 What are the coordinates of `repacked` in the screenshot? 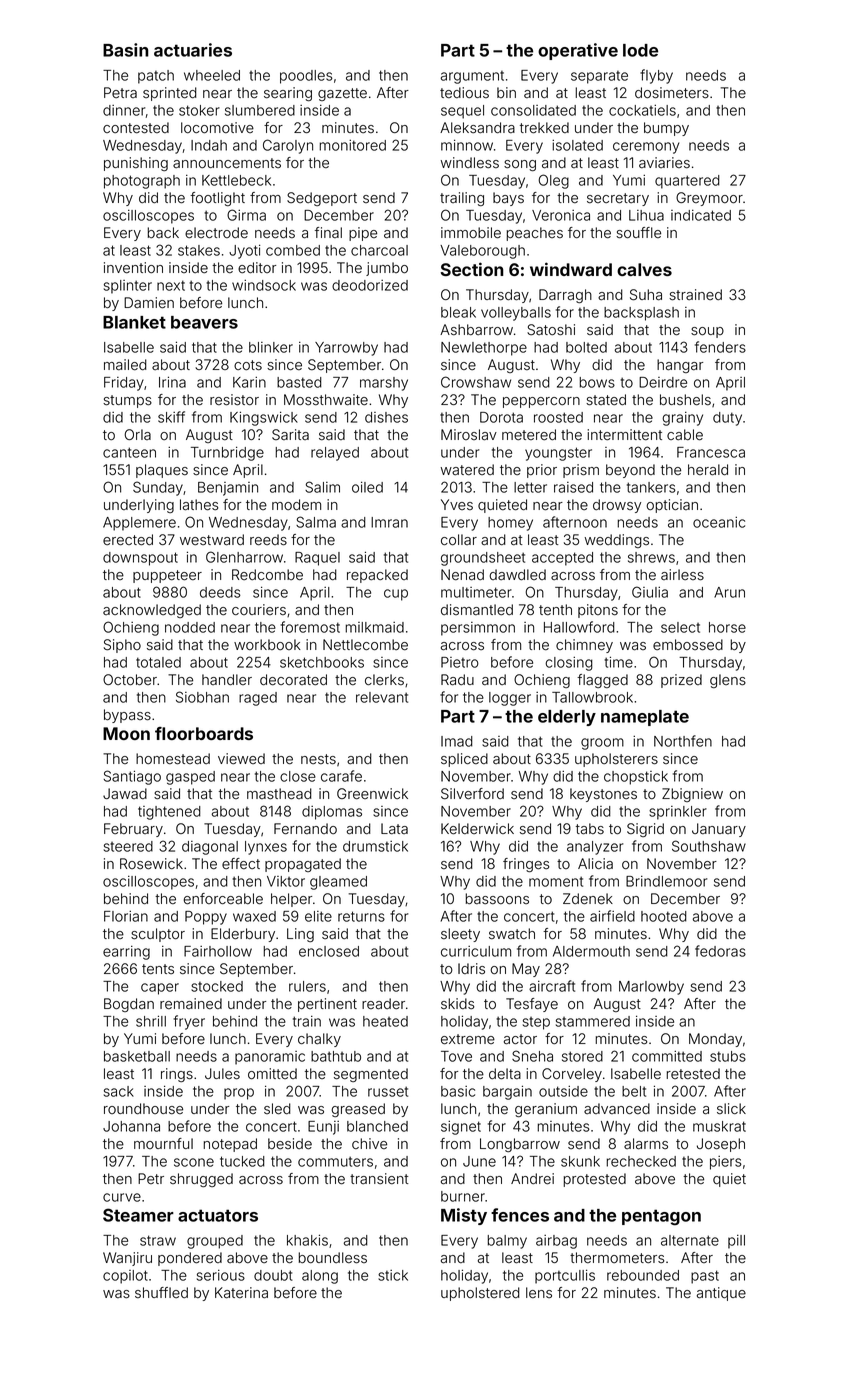 It's located at (377, 576).
